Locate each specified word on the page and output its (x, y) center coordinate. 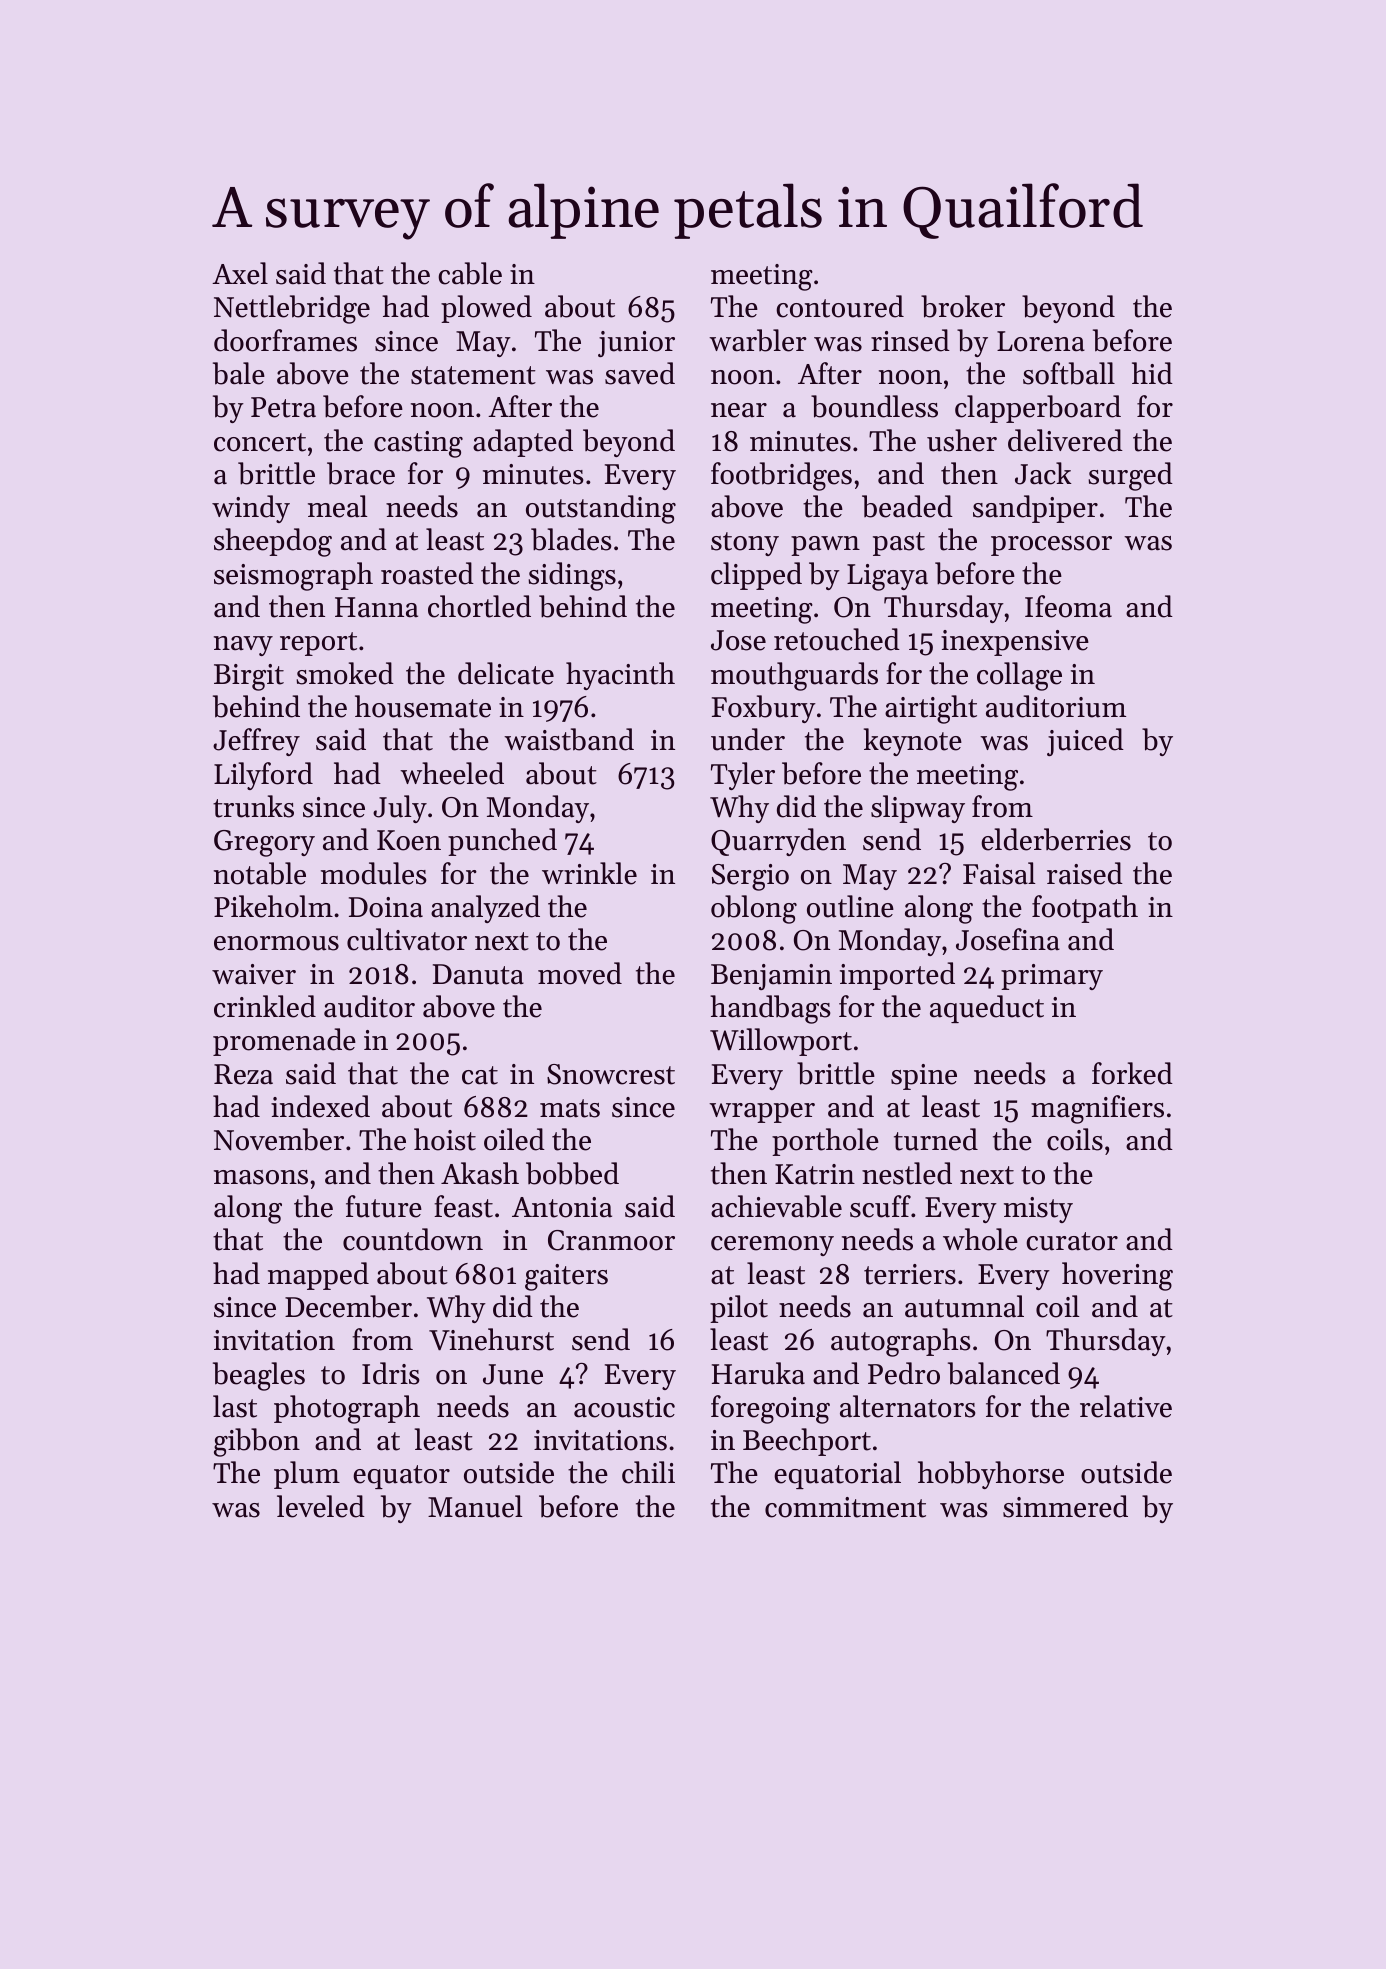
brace (361, 473)
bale (239, 373)
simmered (1065, 1506)
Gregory (264, 843)
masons (261, 1177)
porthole (825, 1142)
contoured (840, 306)
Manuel (475, 1506)
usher (962, 440)
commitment (845, 1507)
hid (1152, 373)
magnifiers (1097, 1109)
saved (640, 373)
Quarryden (778, 842)
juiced (1085, 742)
